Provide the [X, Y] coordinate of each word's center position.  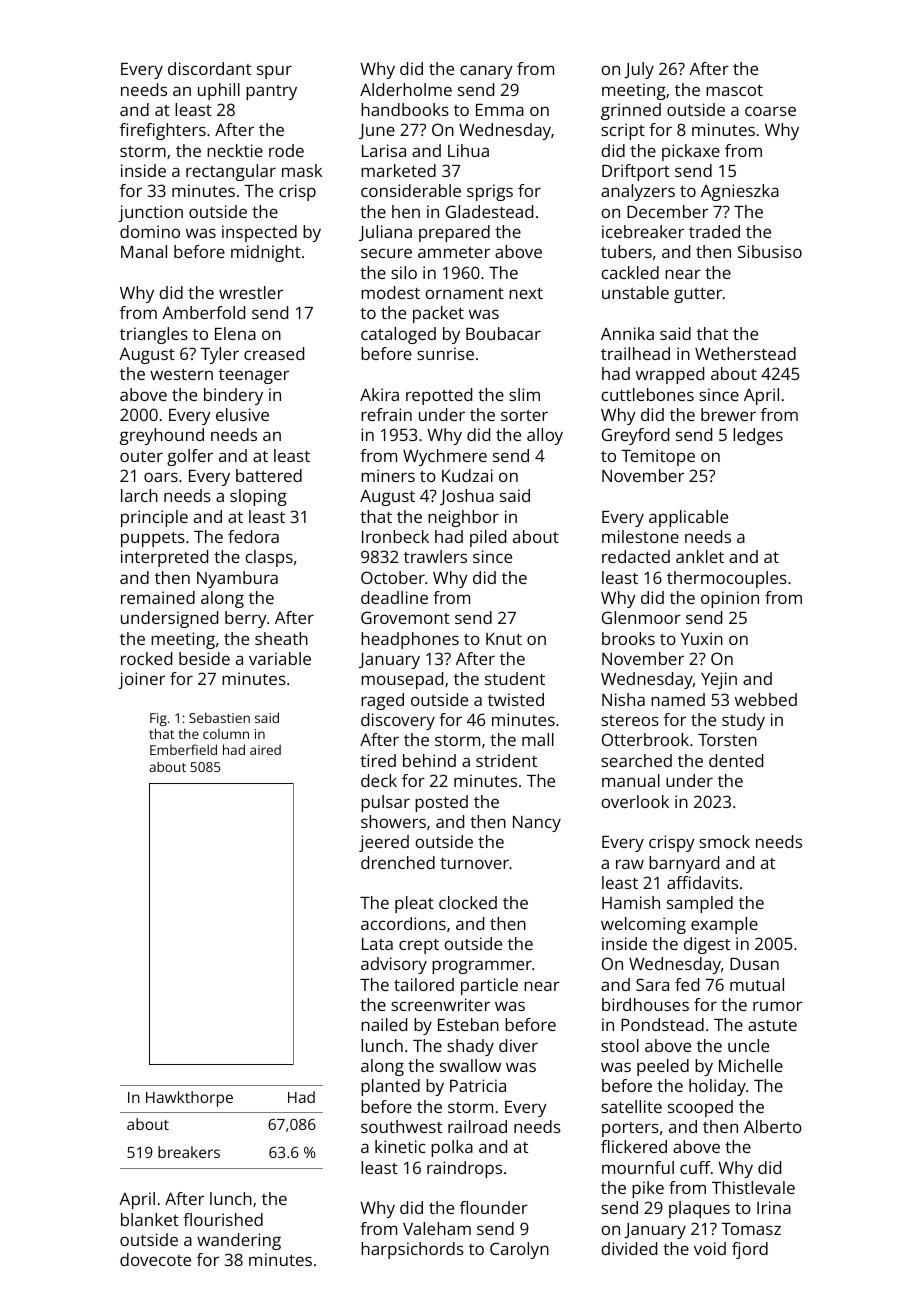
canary [486, 72]
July [639, 70]
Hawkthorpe [189, 1099]
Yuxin [702, 638]
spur [274, 72]
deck [379, 780]
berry [246, 619]
